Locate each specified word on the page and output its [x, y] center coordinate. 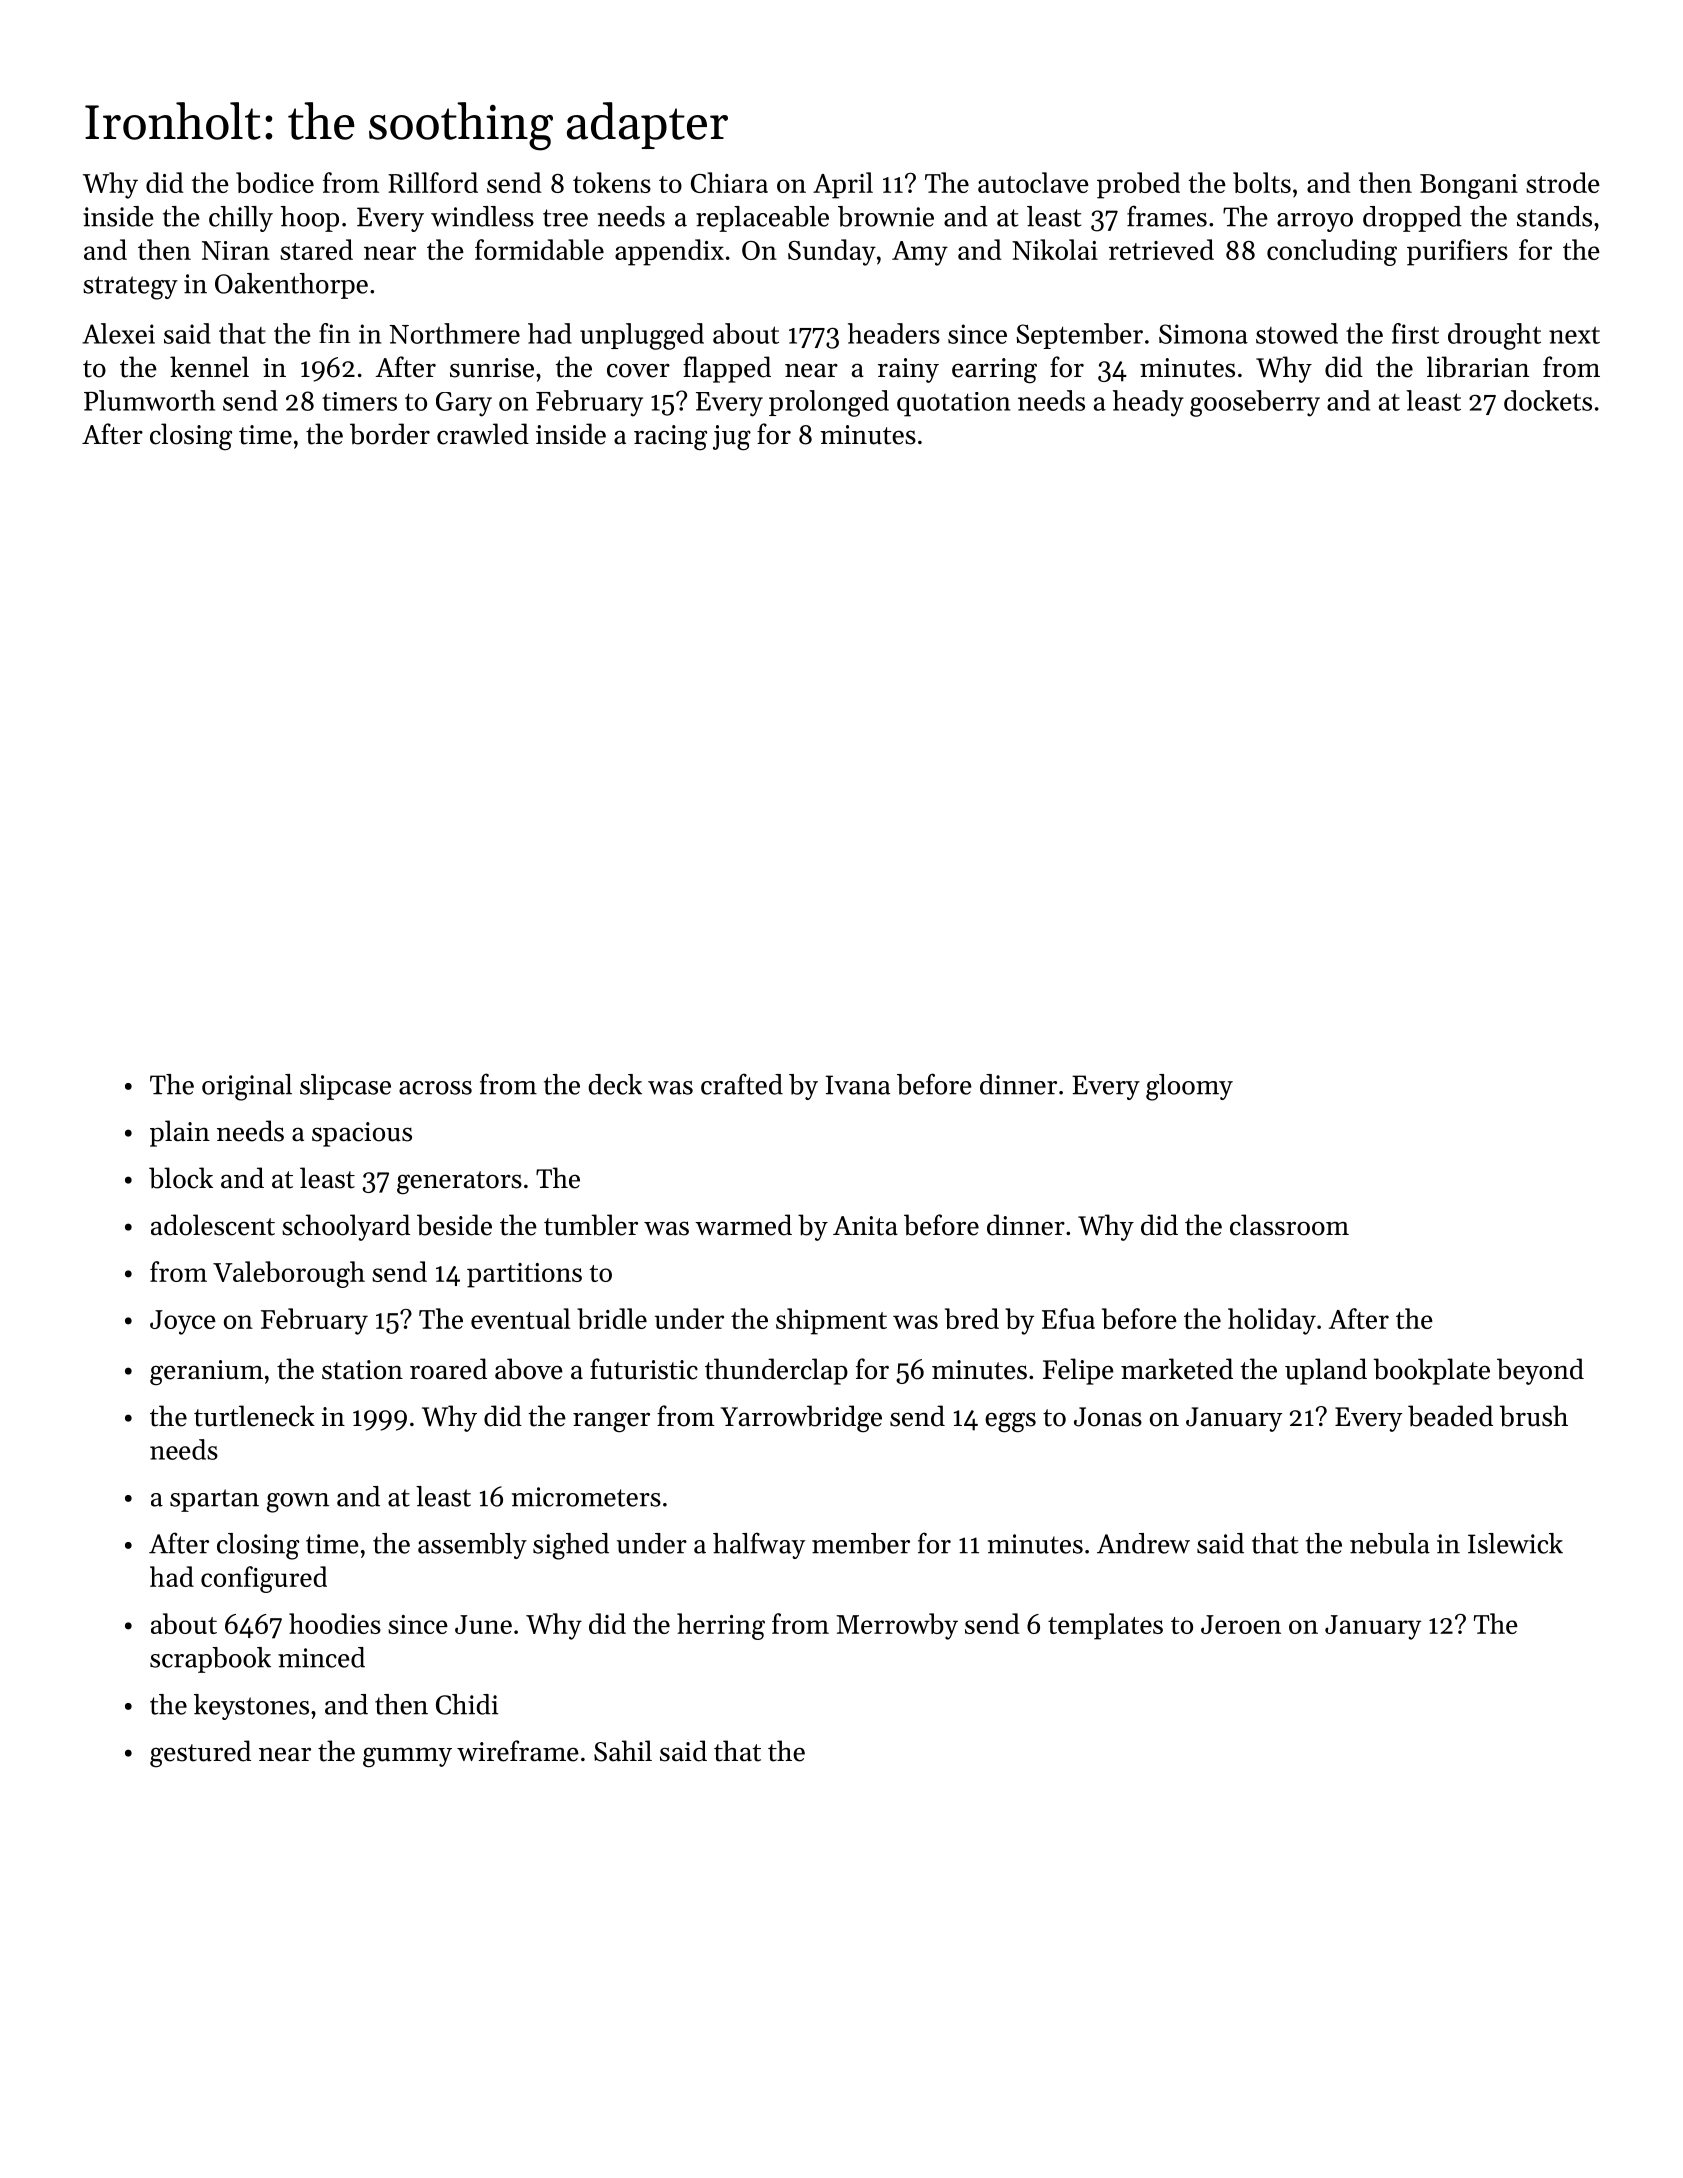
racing [670, 437]
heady [1148, 403]
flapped [727, 369]
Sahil [623, 1751]
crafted [742, 1084]
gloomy [1189, 1087]
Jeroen [1241, 1624]
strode [1563, 182]
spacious [362, 1134]
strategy [130, 288]
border [390, 434]
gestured [200, 1753]
